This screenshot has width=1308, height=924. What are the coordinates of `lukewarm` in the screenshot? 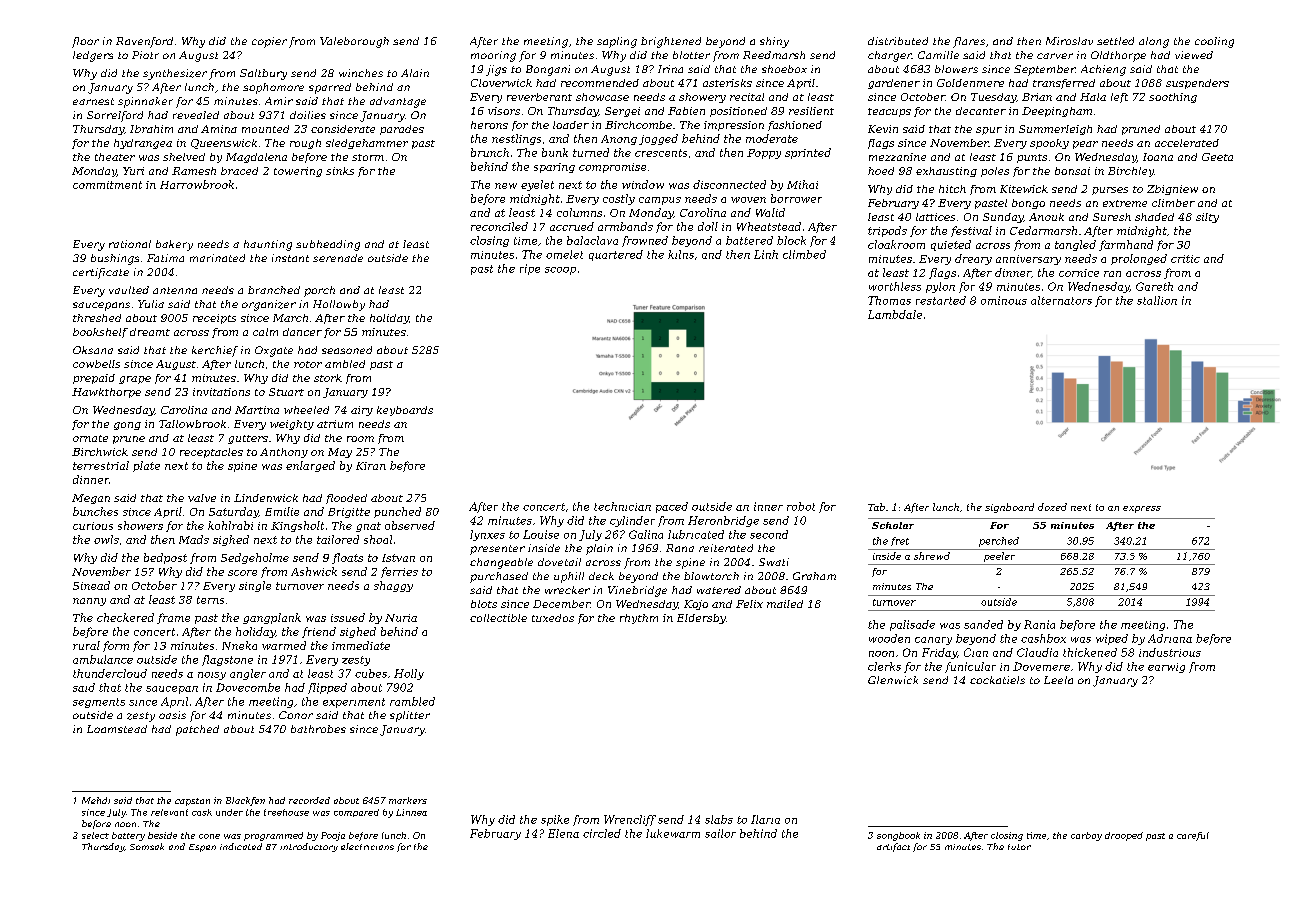 It's located at (673, 833).
